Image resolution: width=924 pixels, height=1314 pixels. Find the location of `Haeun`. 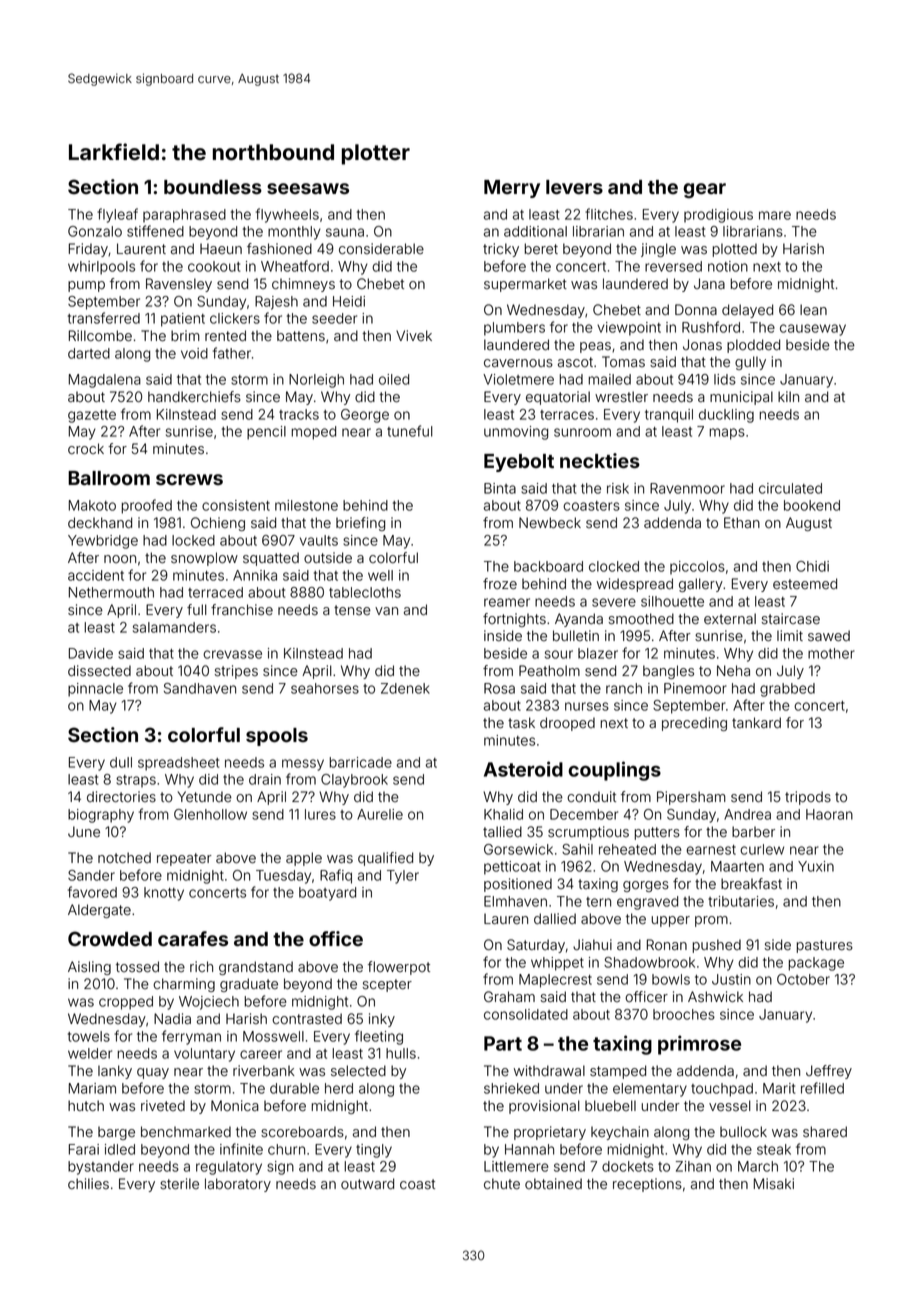

Haeun is located at coordinates (221, 248).
